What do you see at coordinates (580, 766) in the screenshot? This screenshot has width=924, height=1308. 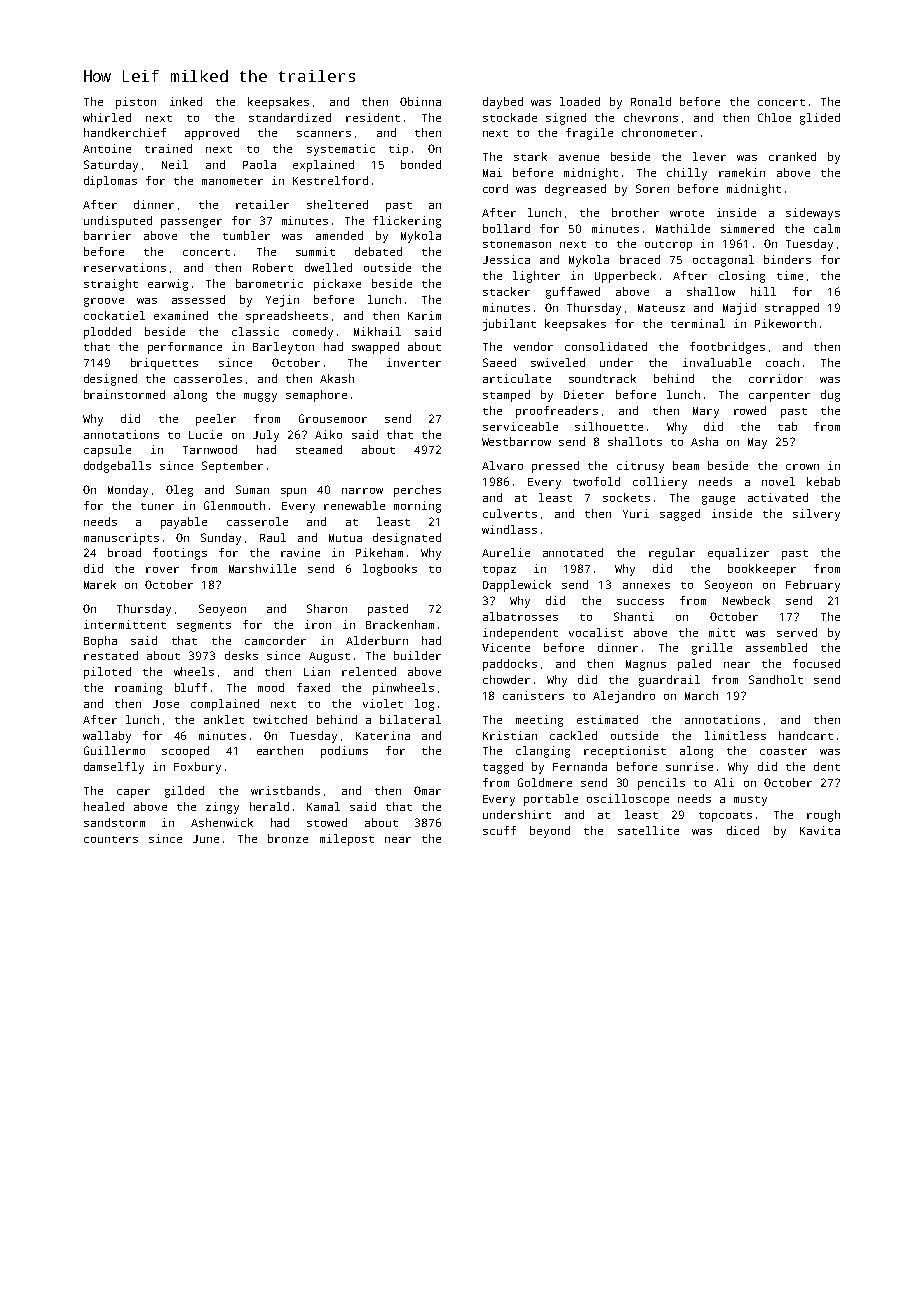 I see `Fernanda` at bounding box center [580, 766].
